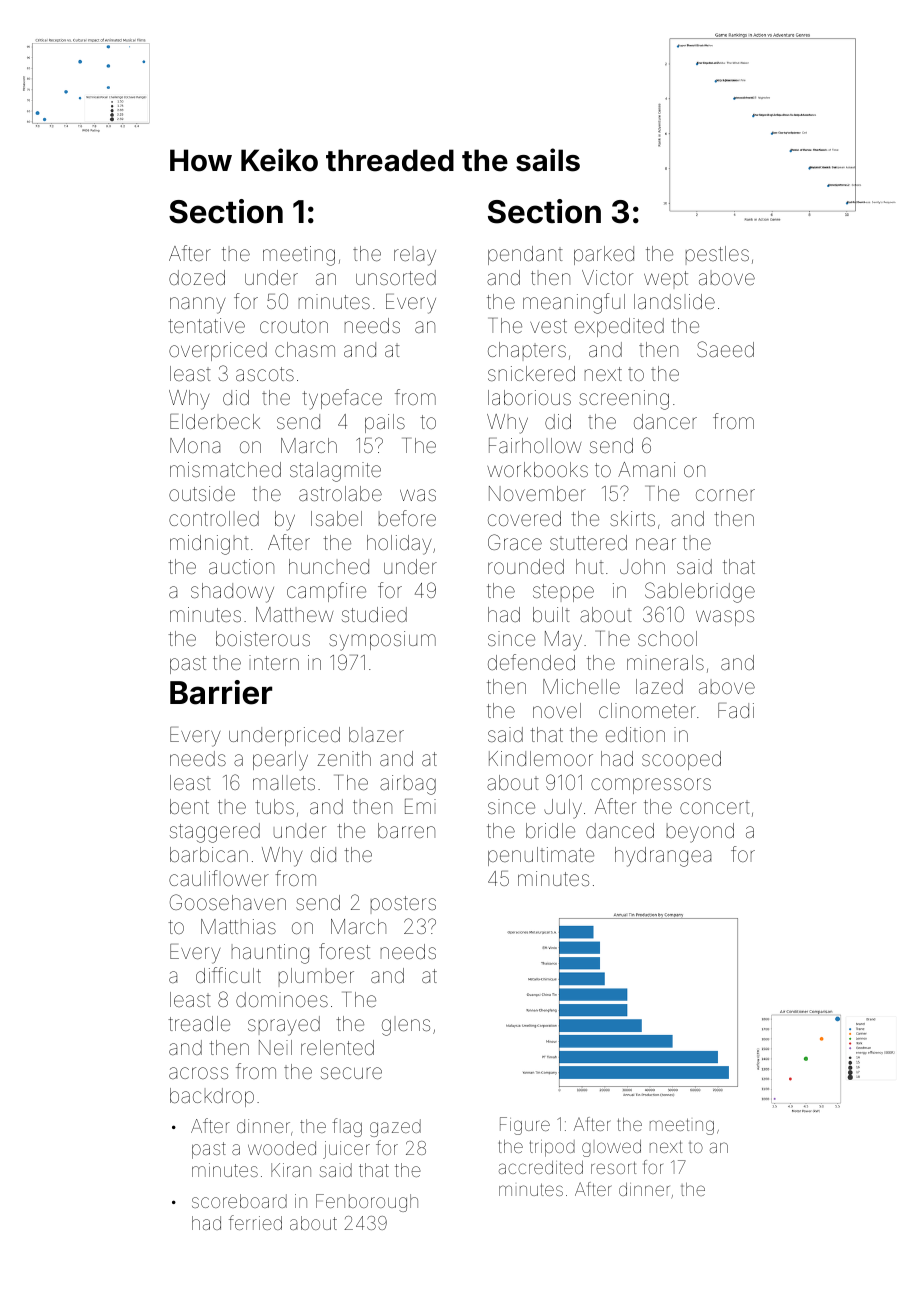 Image resolution: width=924 pixels, height=1311 pixels. I want to click on blazer, so click(376, 734).
